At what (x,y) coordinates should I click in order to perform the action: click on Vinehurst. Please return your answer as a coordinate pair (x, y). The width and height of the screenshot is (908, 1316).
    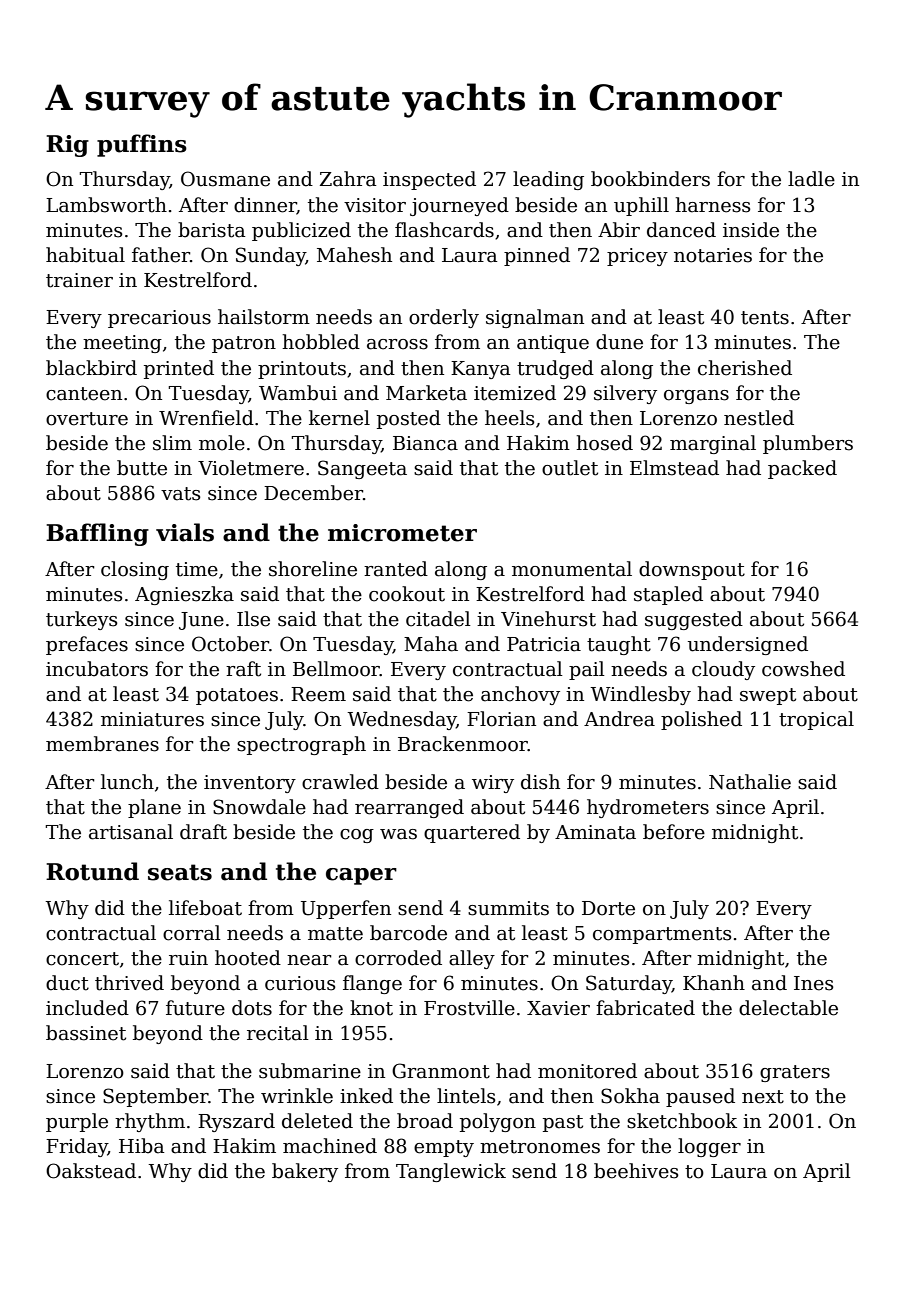
    Looking at the image, I should click on (548, 619).
